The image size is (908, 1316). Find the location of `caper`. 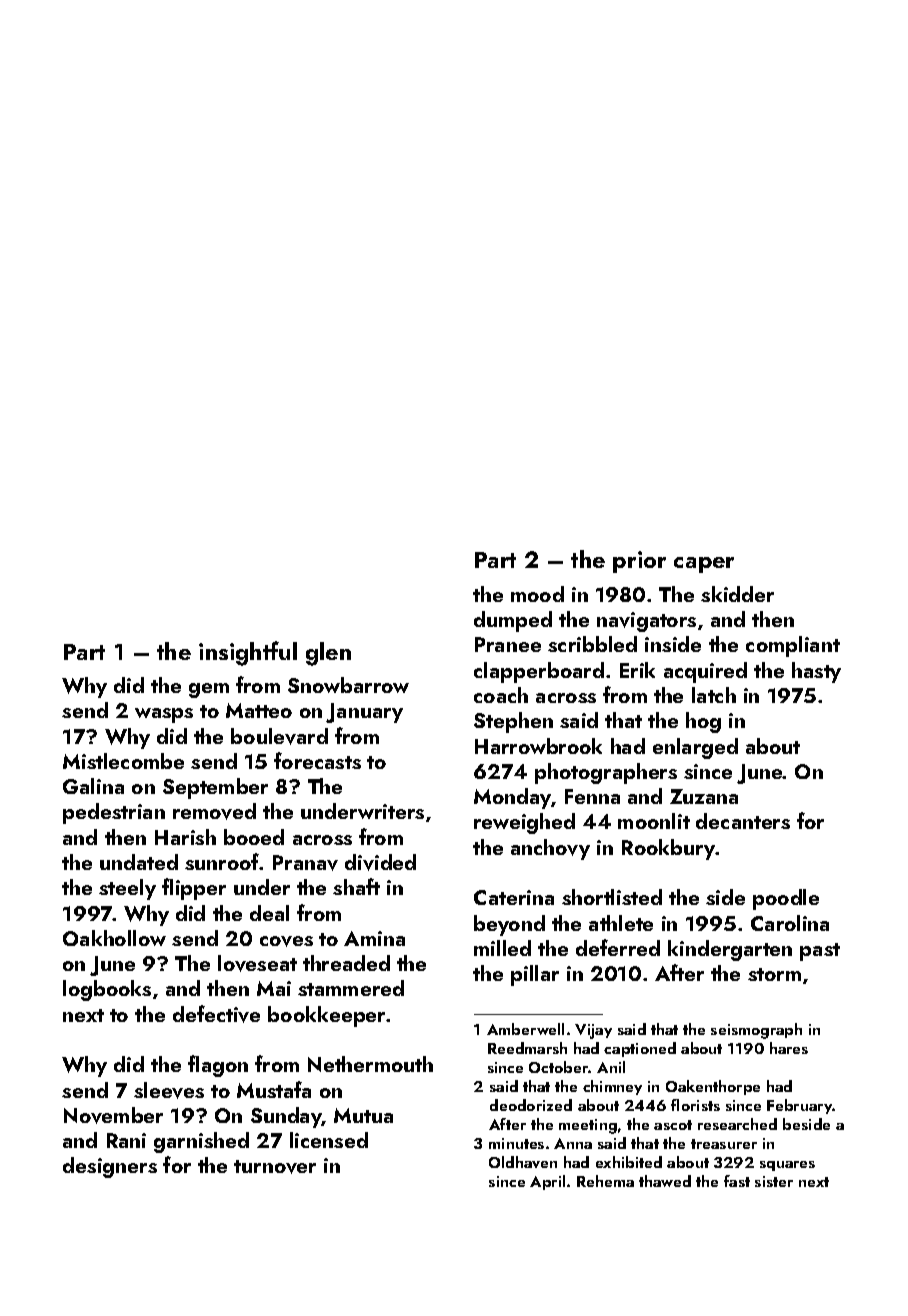

caper is located at coordinates (704, 565).
